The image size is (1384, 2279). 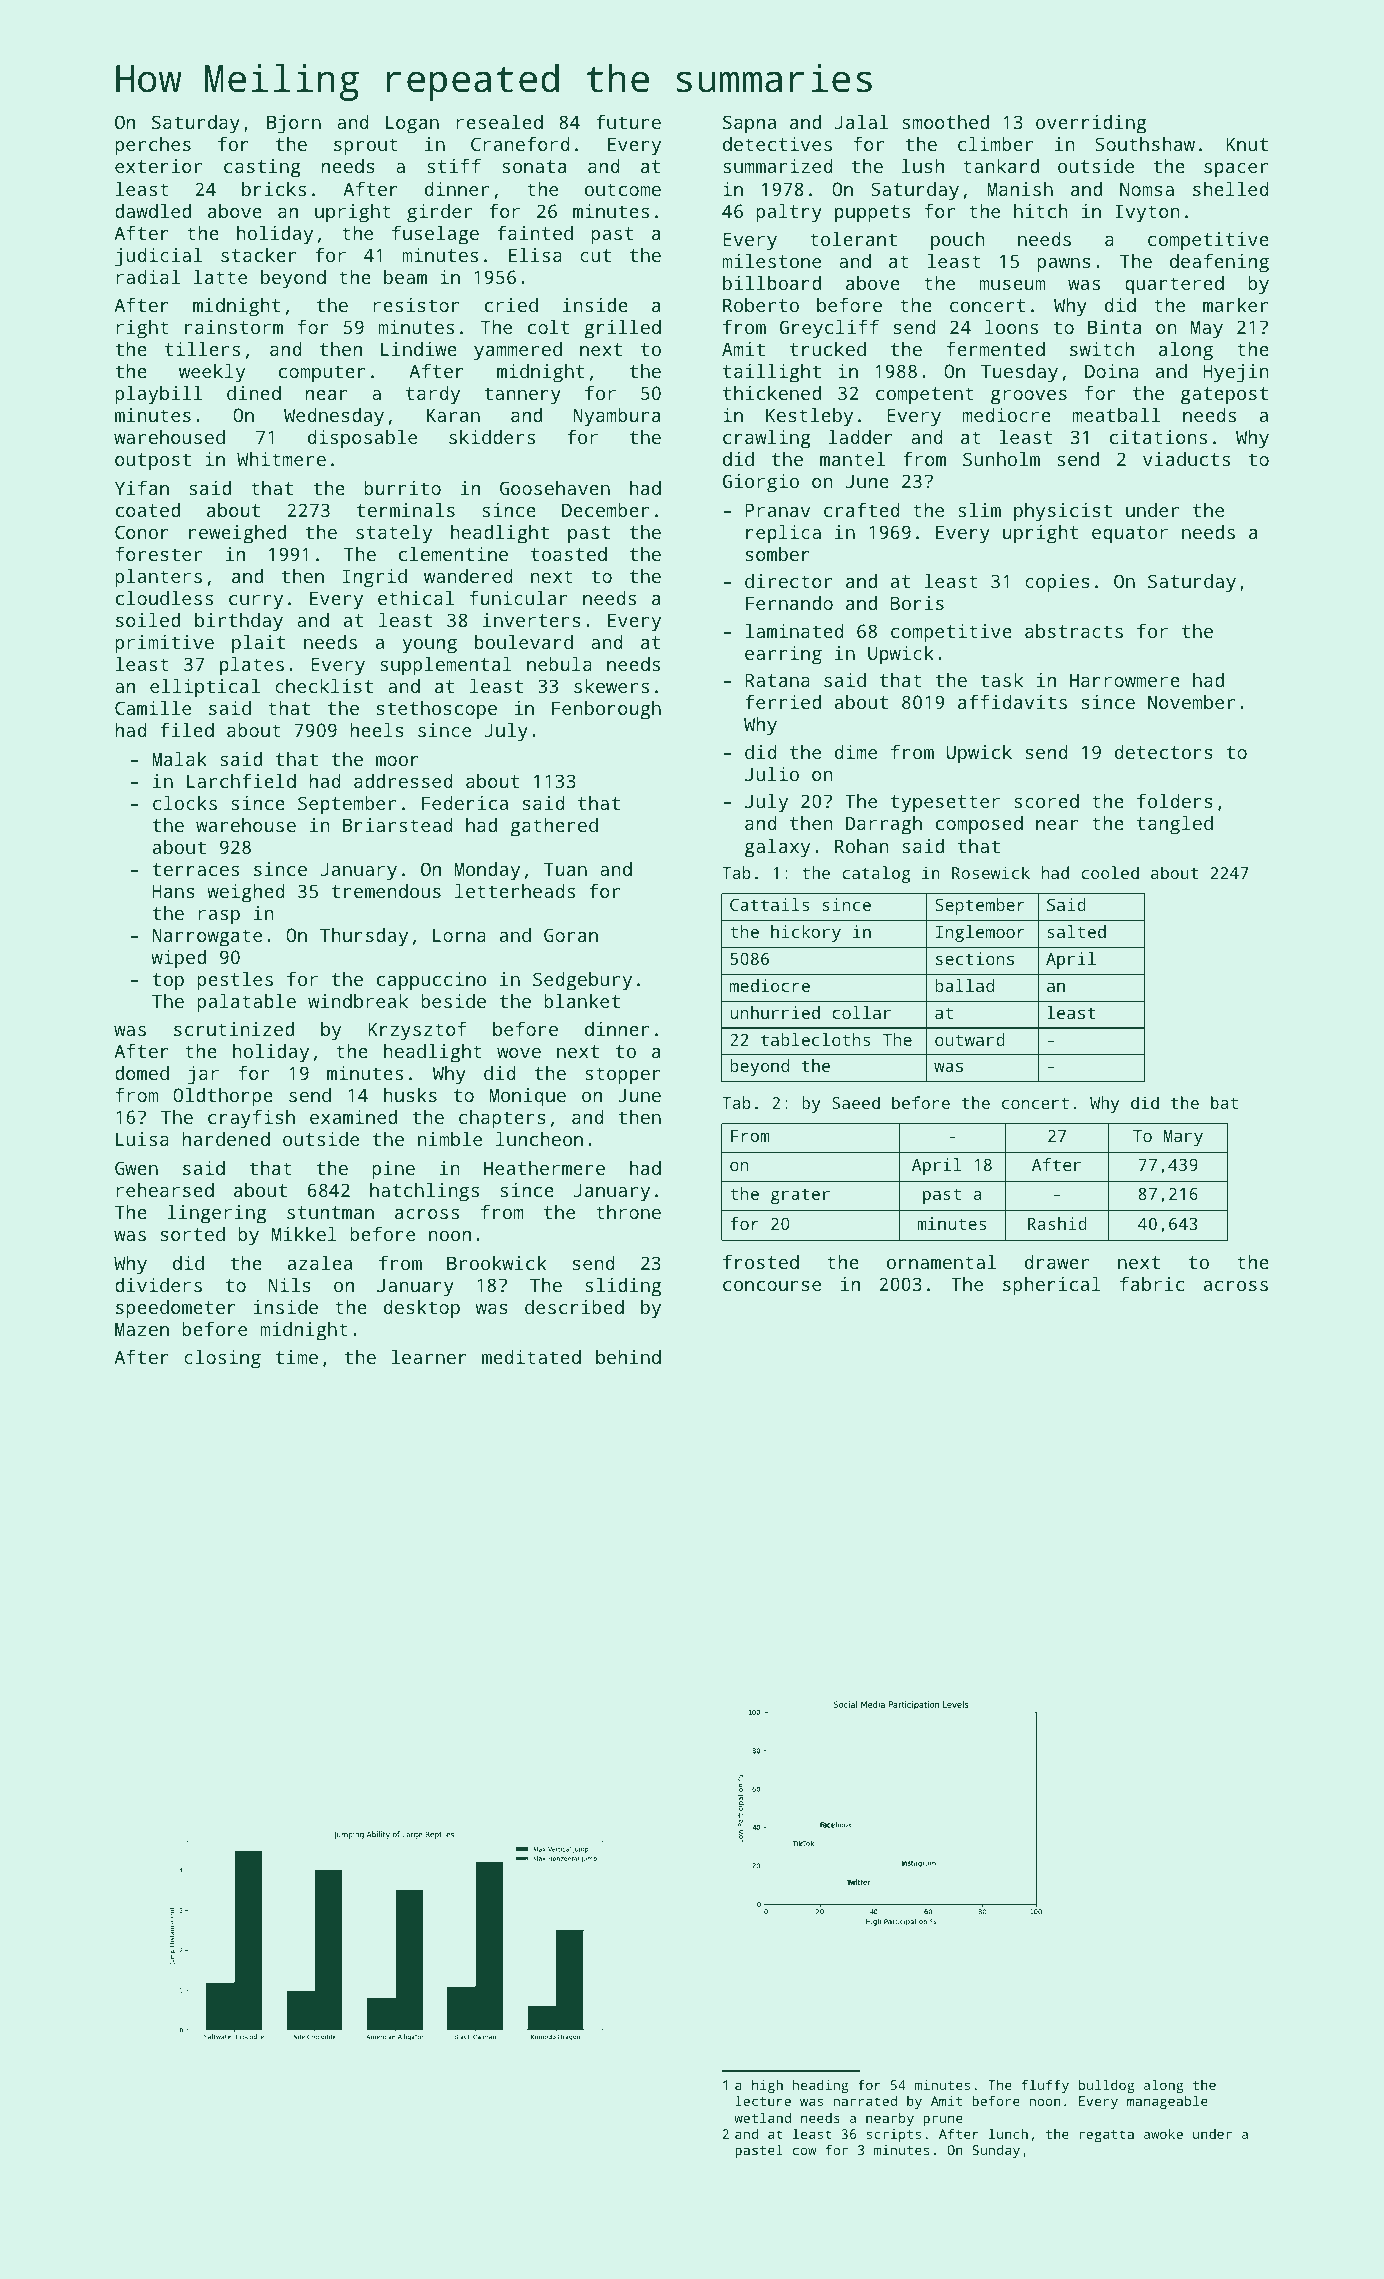 I want to click on disposable, so click(x=362, y=439).
